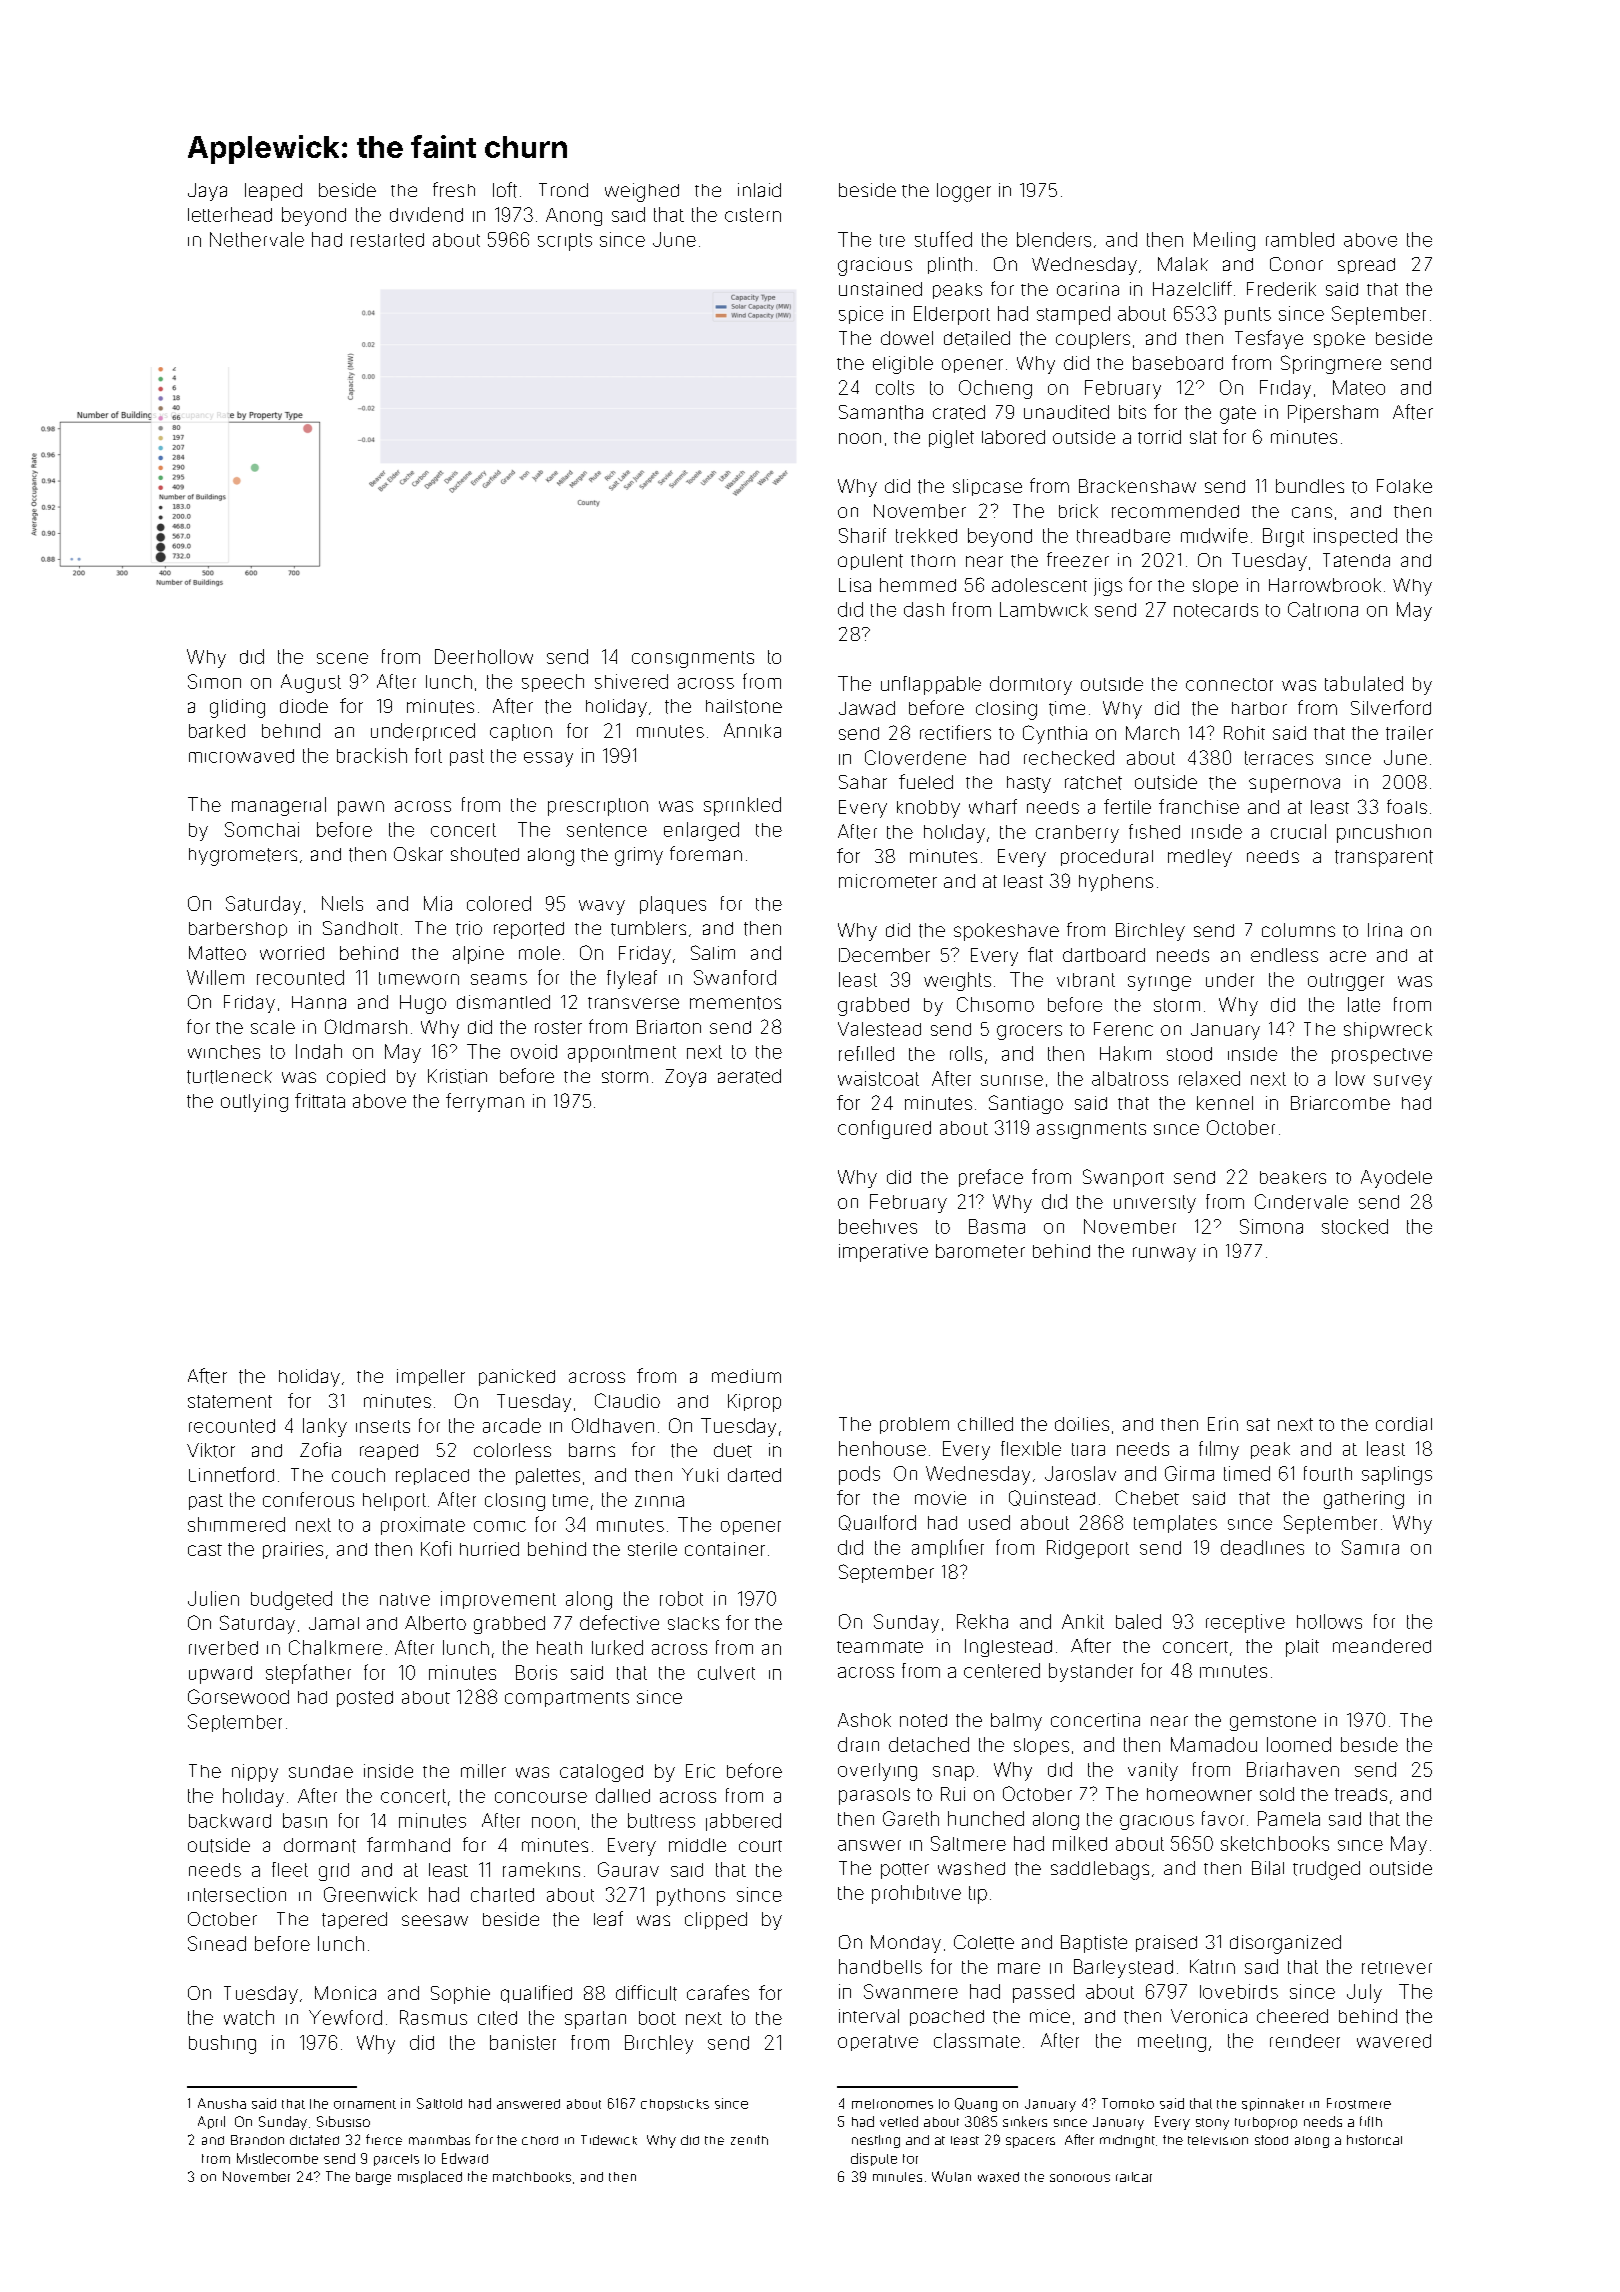 The height and width of the document is (2292, 1620). I want to click on bushing, so click(222, 2044).
